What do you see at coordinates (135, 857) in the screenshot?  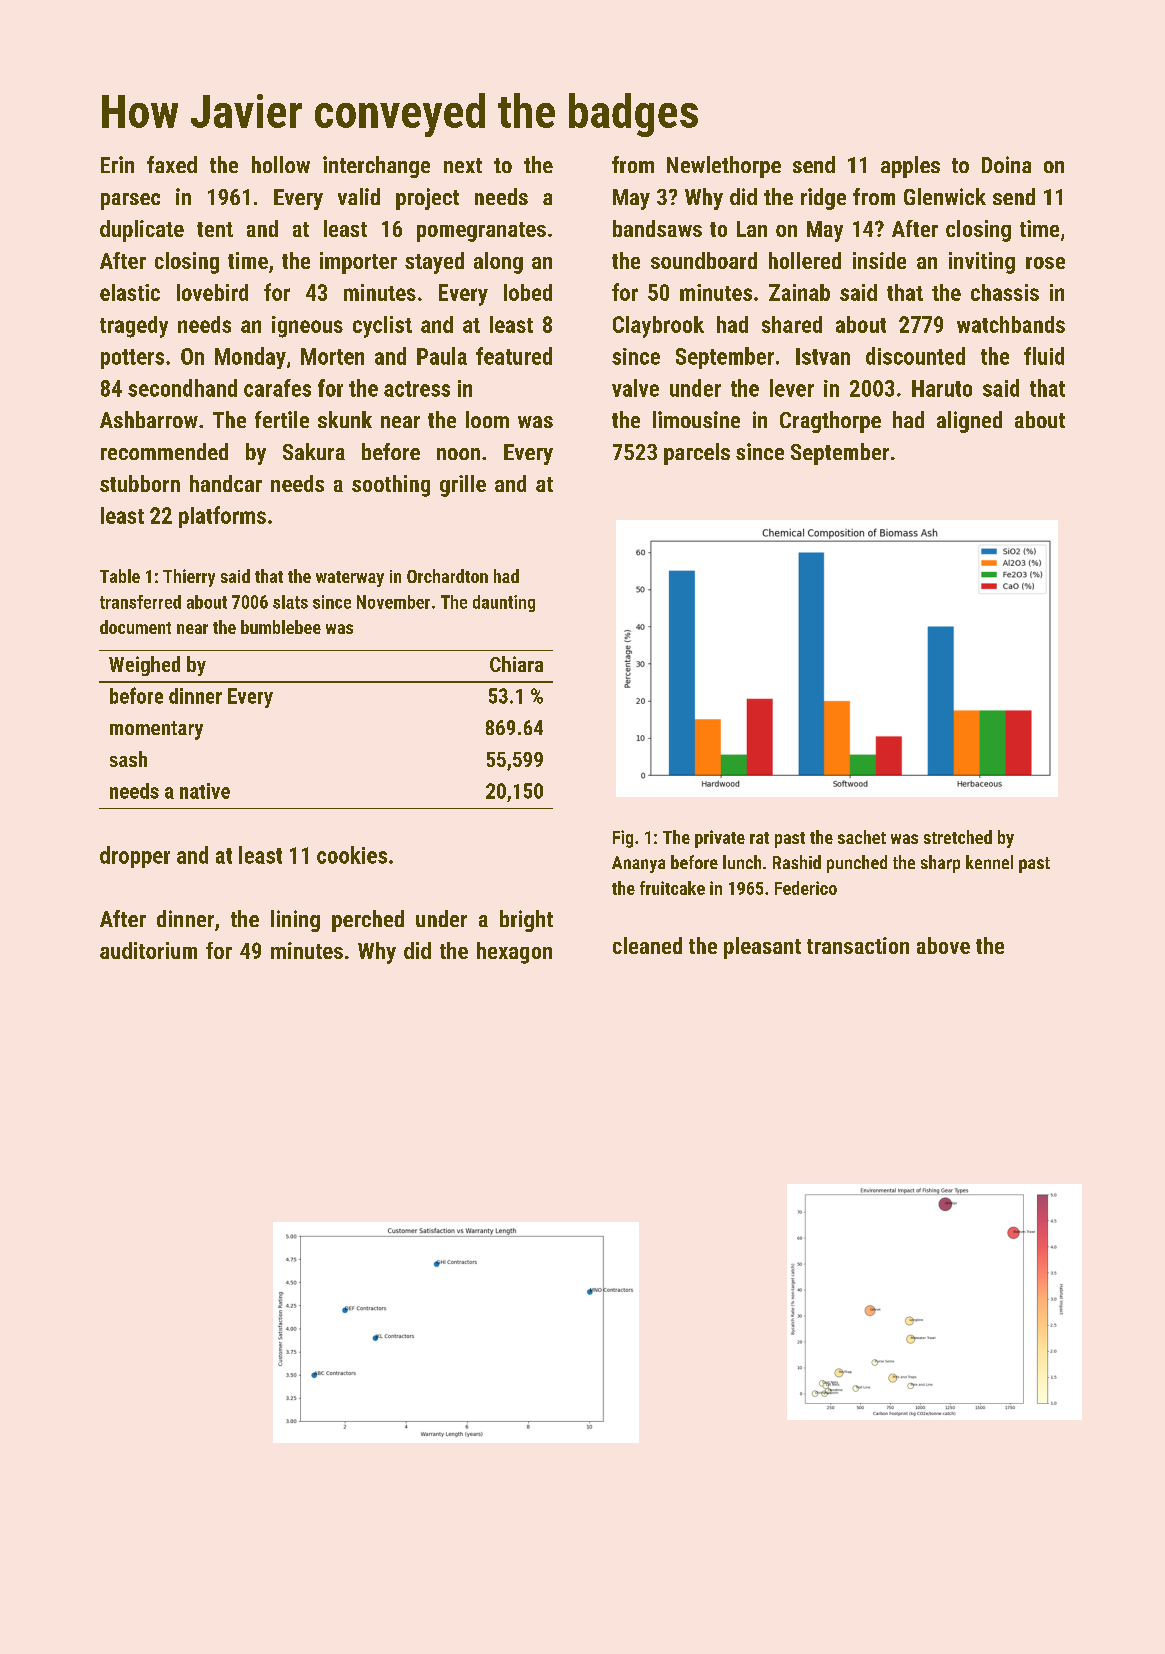 I see `dropper` at bounding box center [135, 857].
